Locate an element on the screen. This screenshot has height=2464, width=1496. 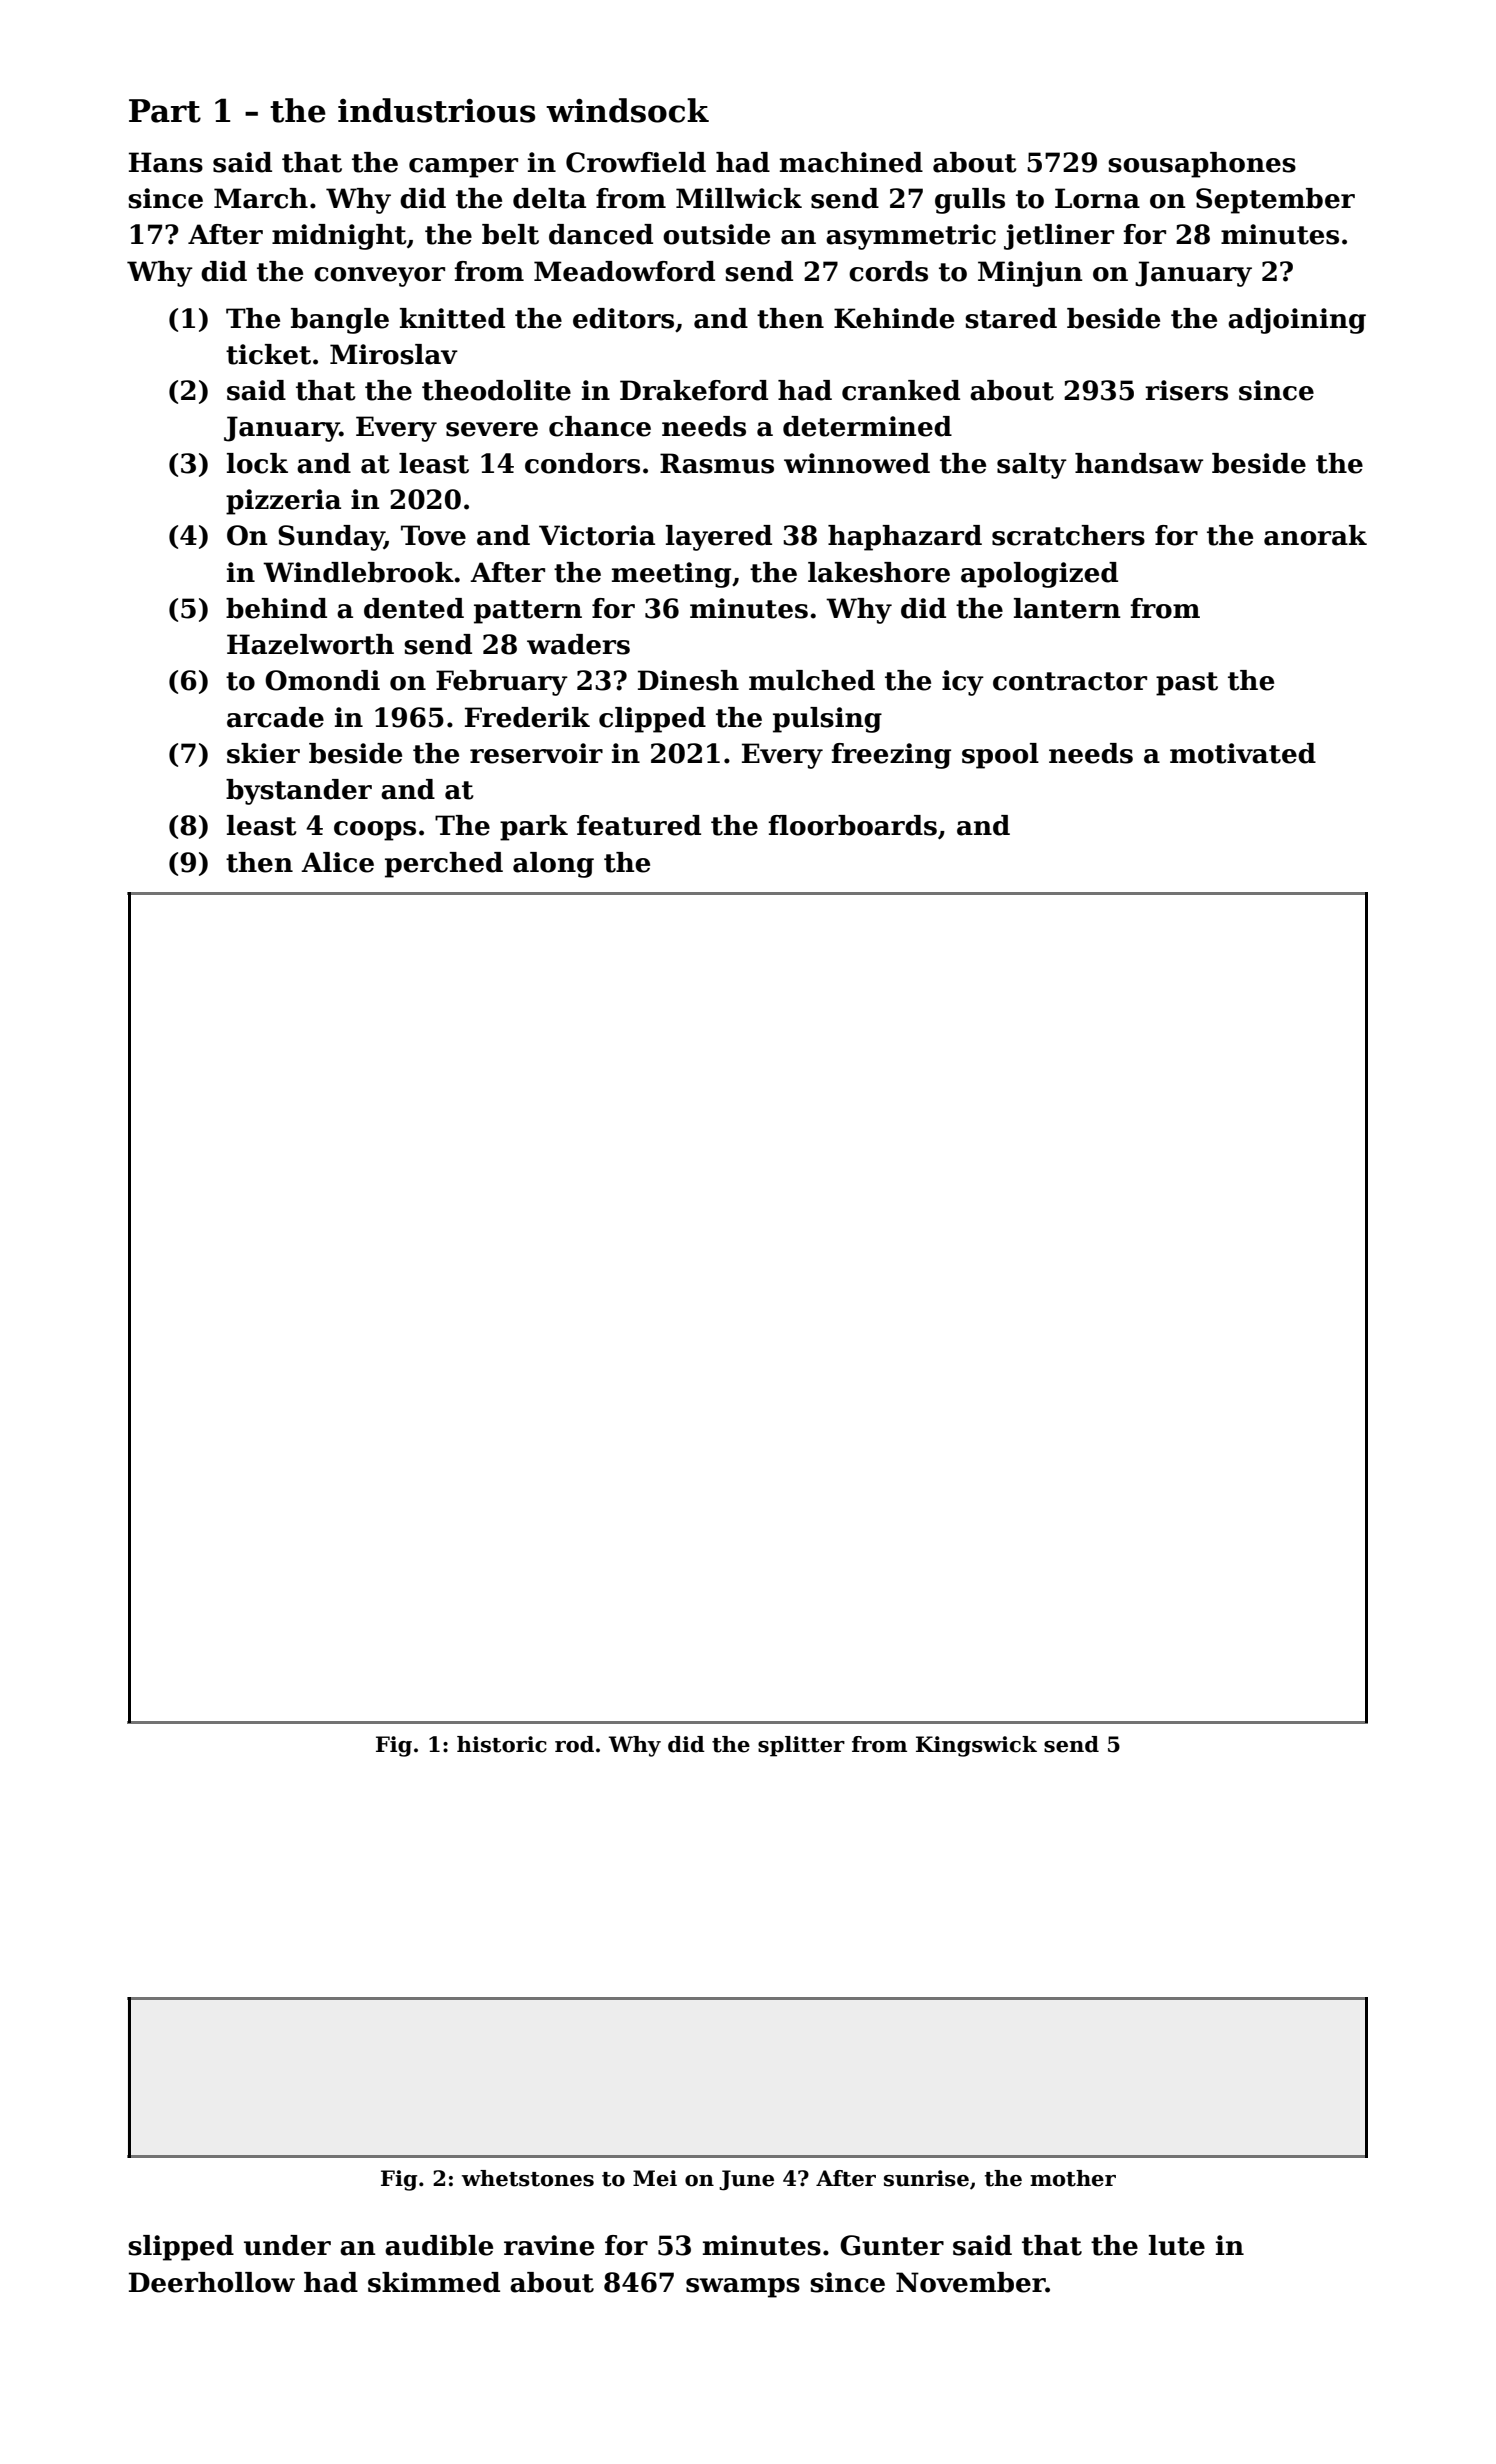
Hans is located at coordinates (166, 162).
